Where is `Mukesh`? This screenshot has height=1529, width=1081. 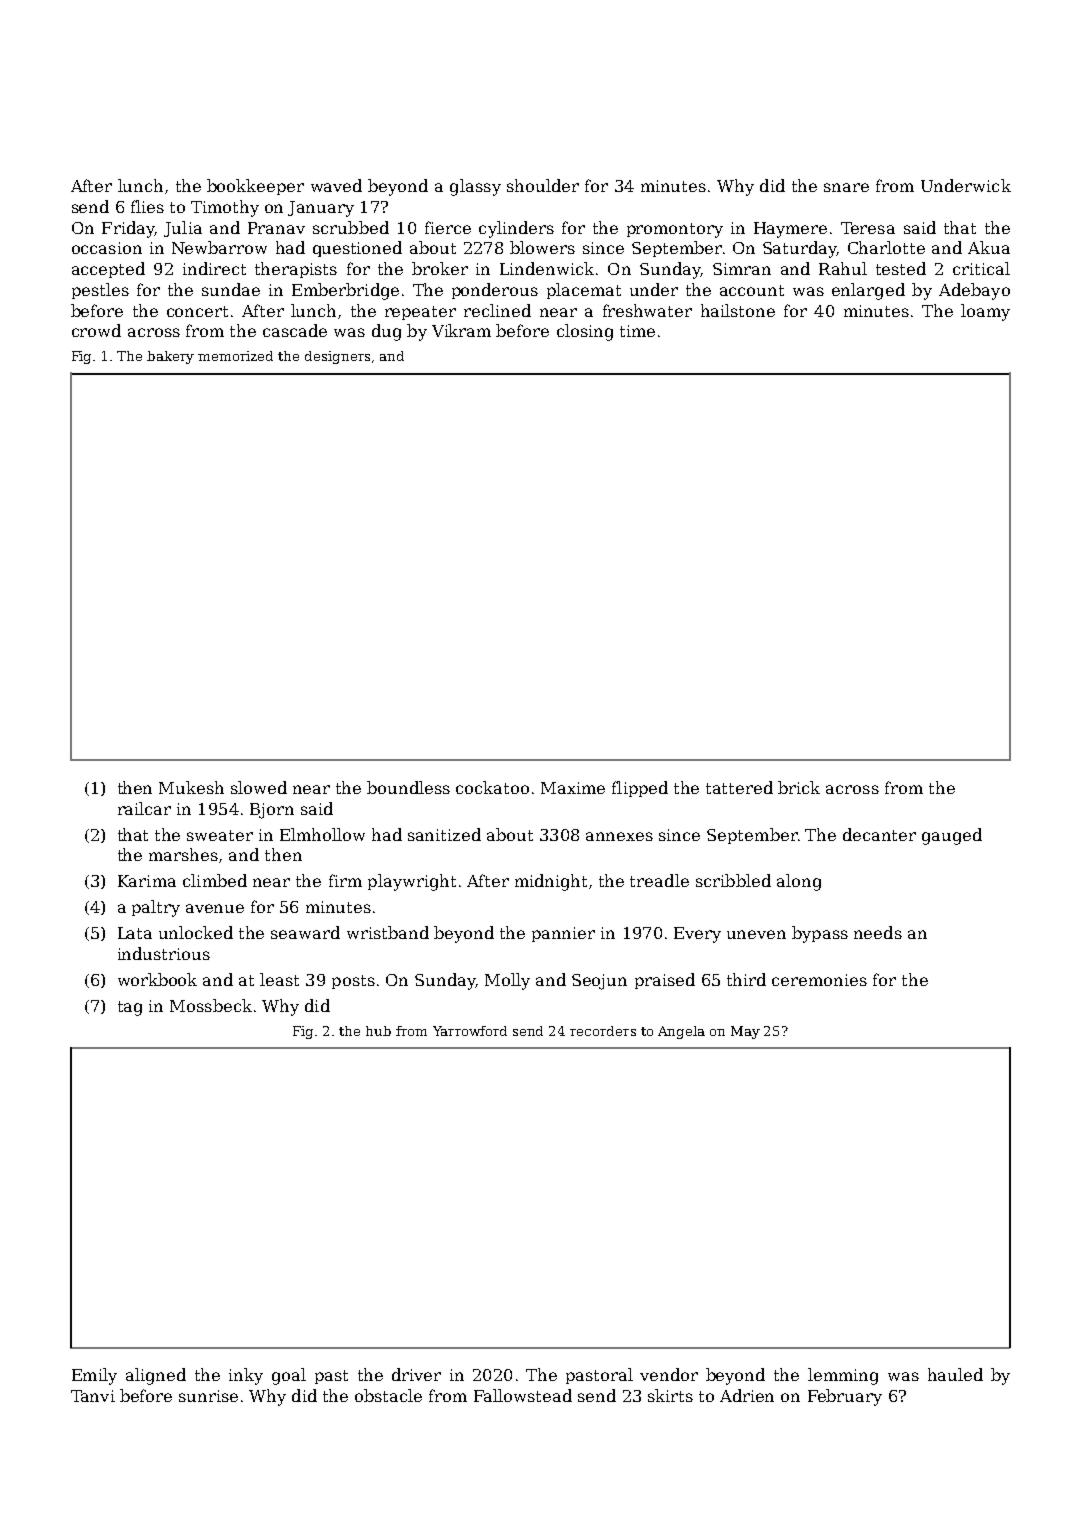 Mukesh is located at coordinates (191, 787).
